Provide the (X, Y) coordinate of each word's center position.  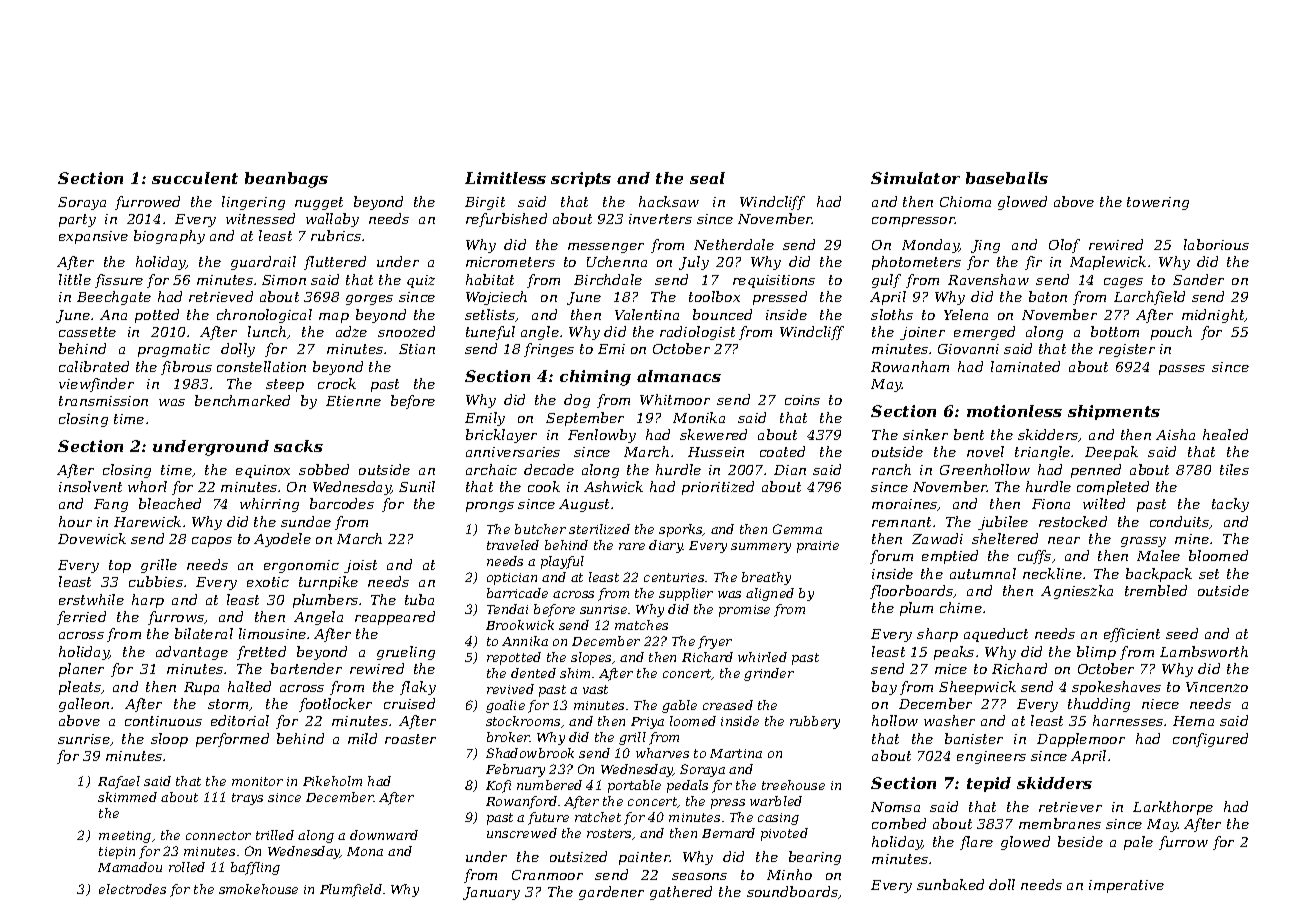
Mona (365, 851)
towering (1158, 203)
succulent (195, 178)
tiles (1234, 469)
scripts (581, 179)
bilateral (204, 633)
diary (666, 546)
